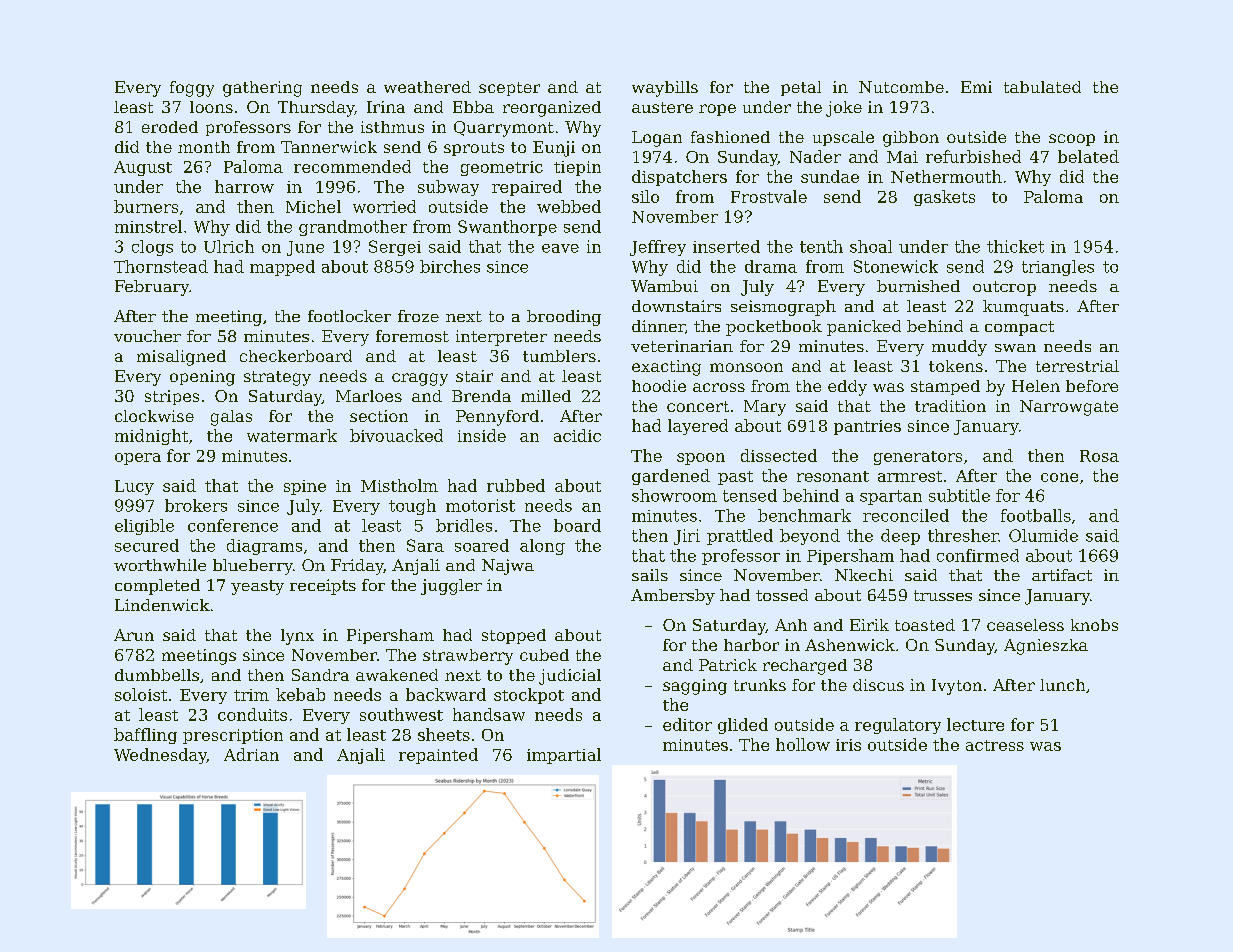 Image resolution: width=1233 pixels, height=952 pixels. Describe the element at coordinates (975, 724) in the image. I see `lecture` at that location.
